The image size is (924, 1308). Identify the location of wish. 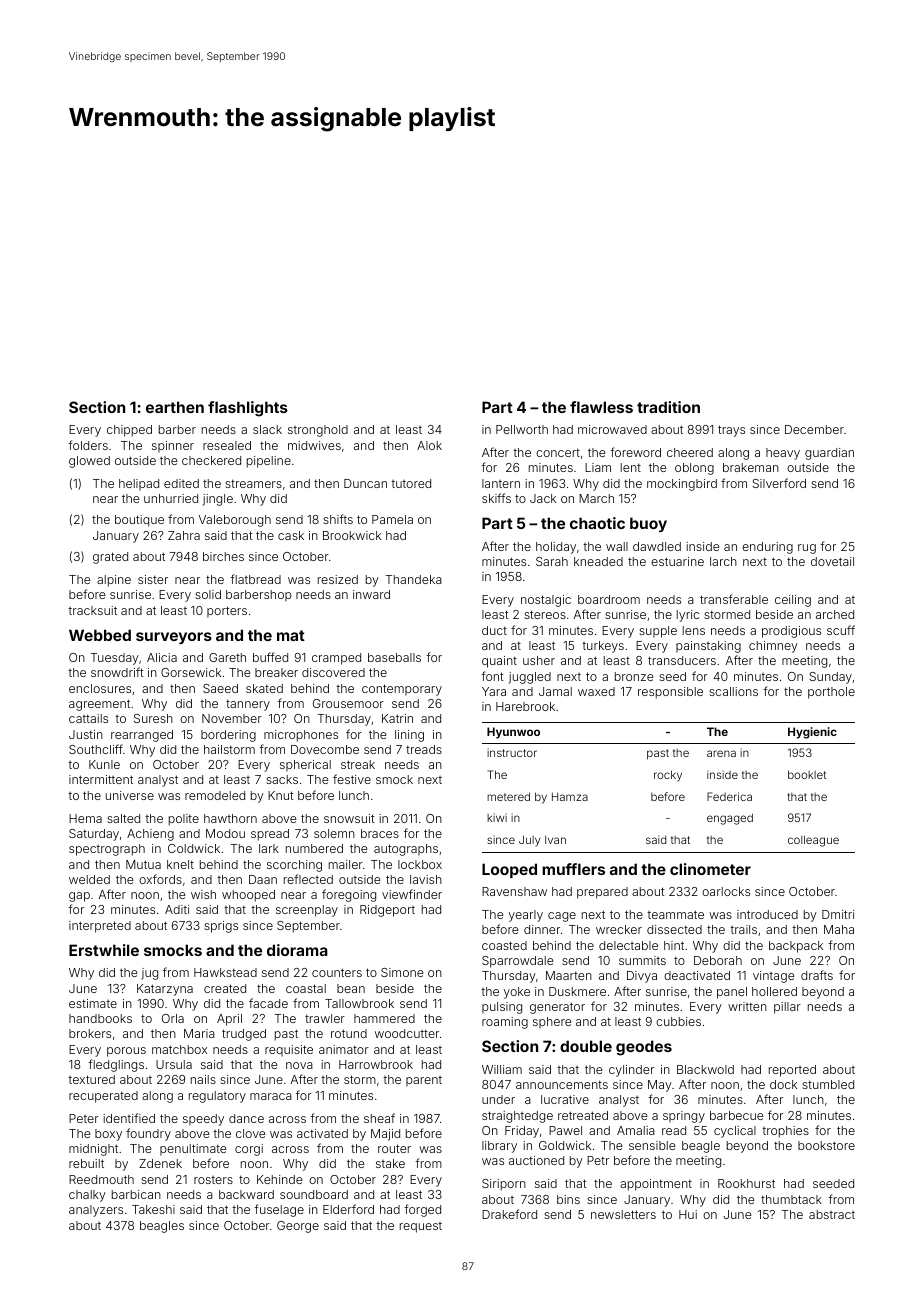
(203, 894).
